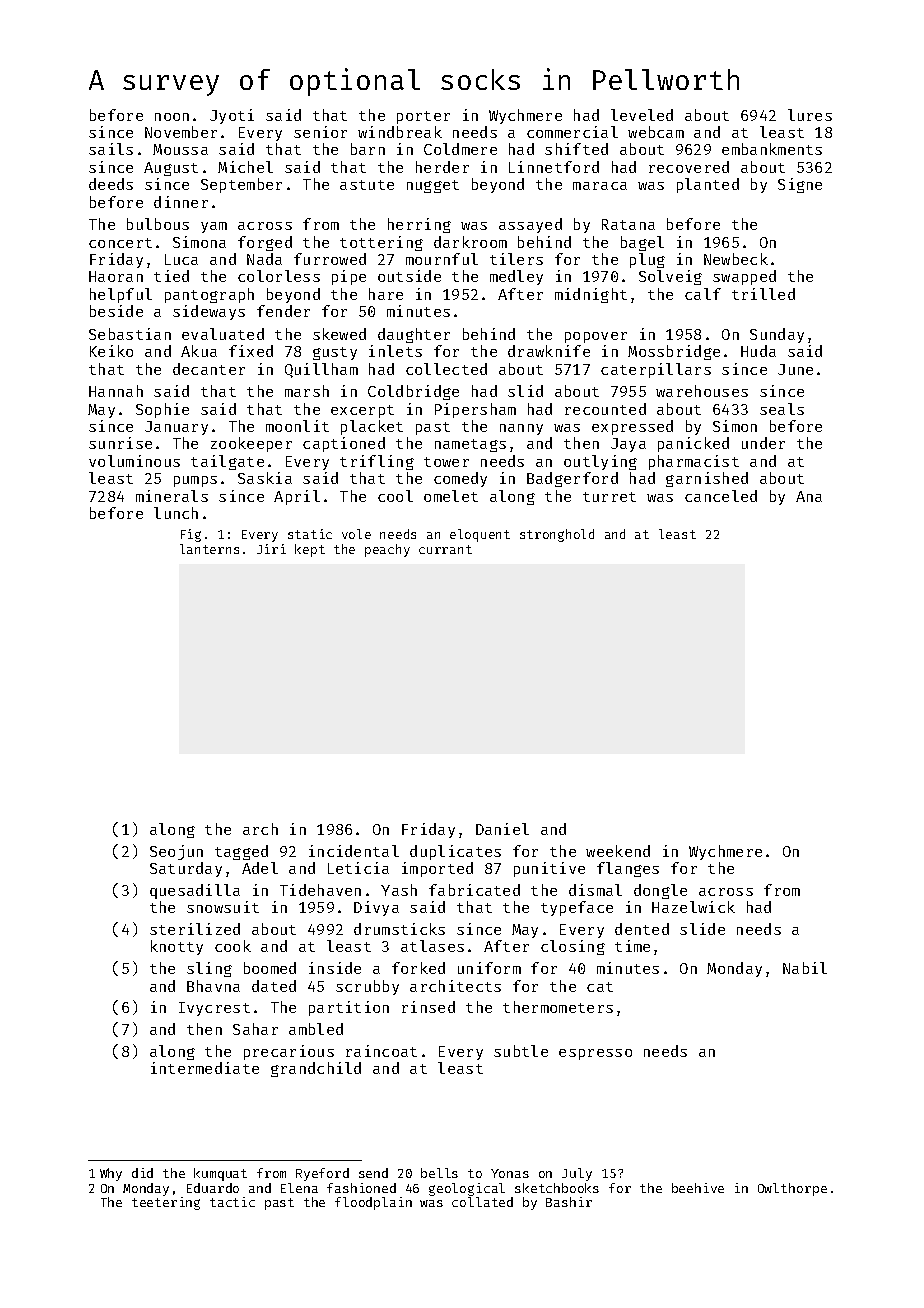 The width and height of the screenshot is (924, 1308). What do you see at coordinates (356, 534) in the screenshot?
I see `vole` at bounding box center [356, 534].
